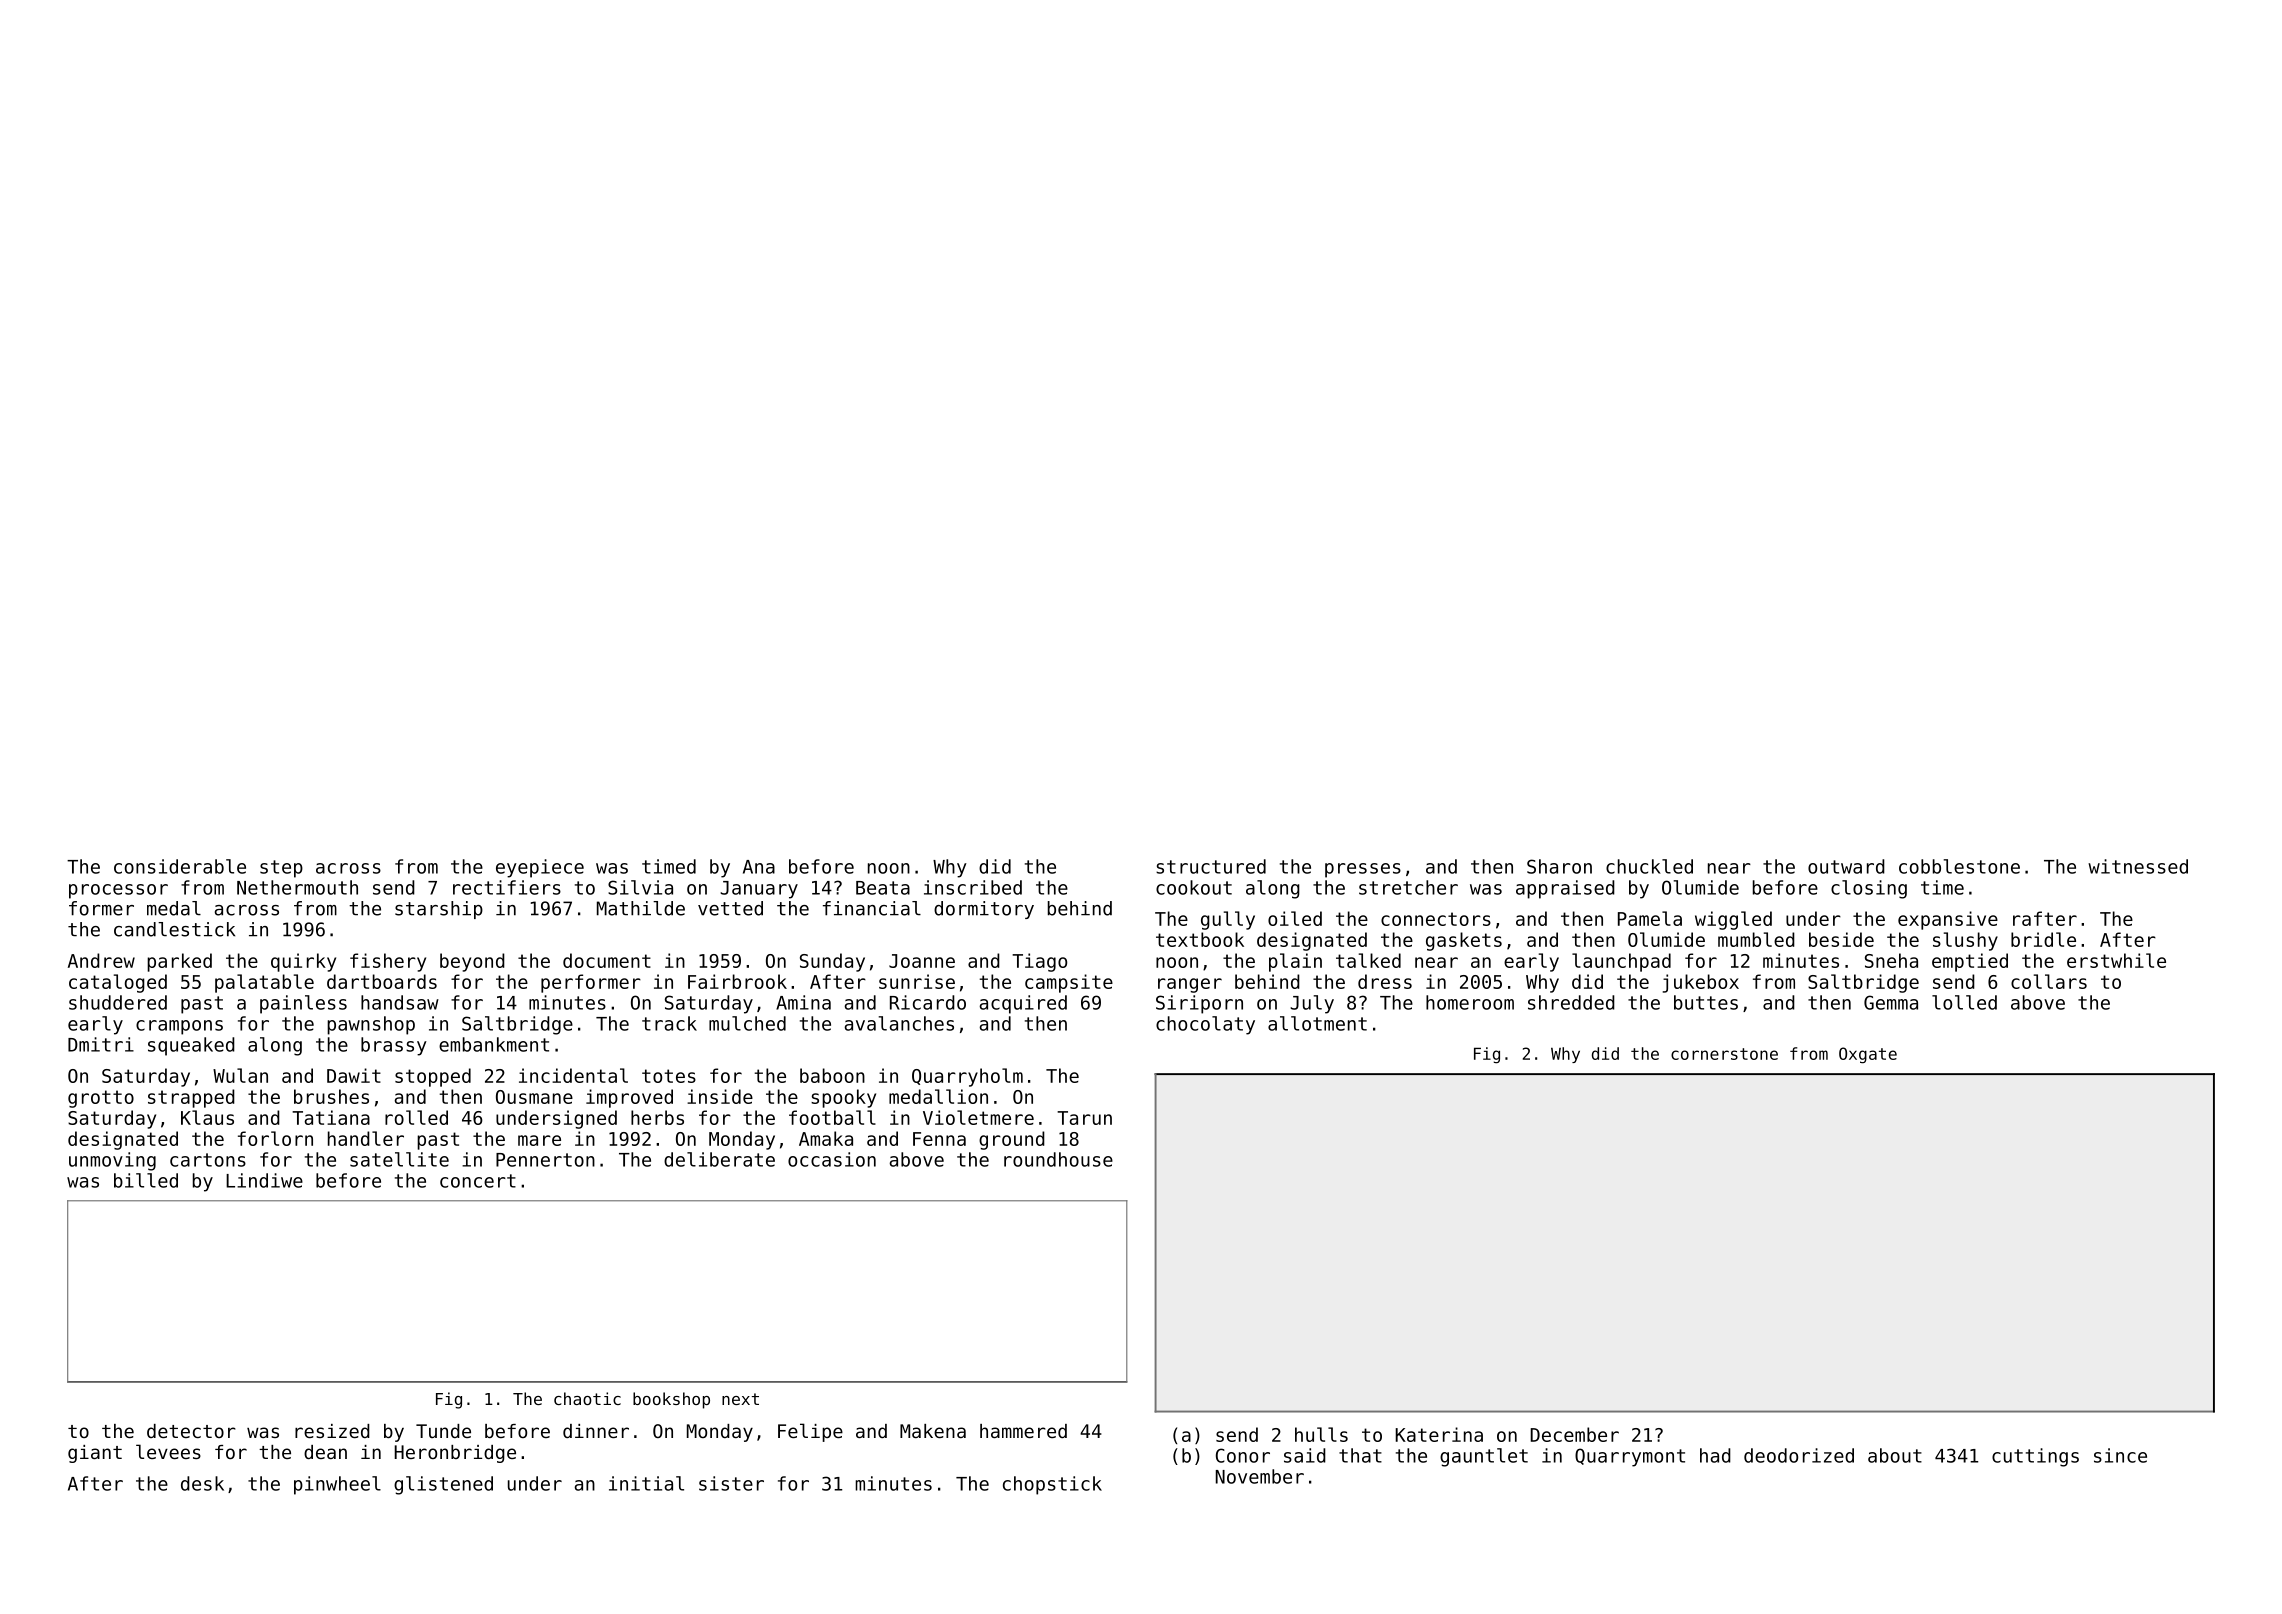 The image size is (2282, 1614). I want to click on ground, so click(1012, 1140).
